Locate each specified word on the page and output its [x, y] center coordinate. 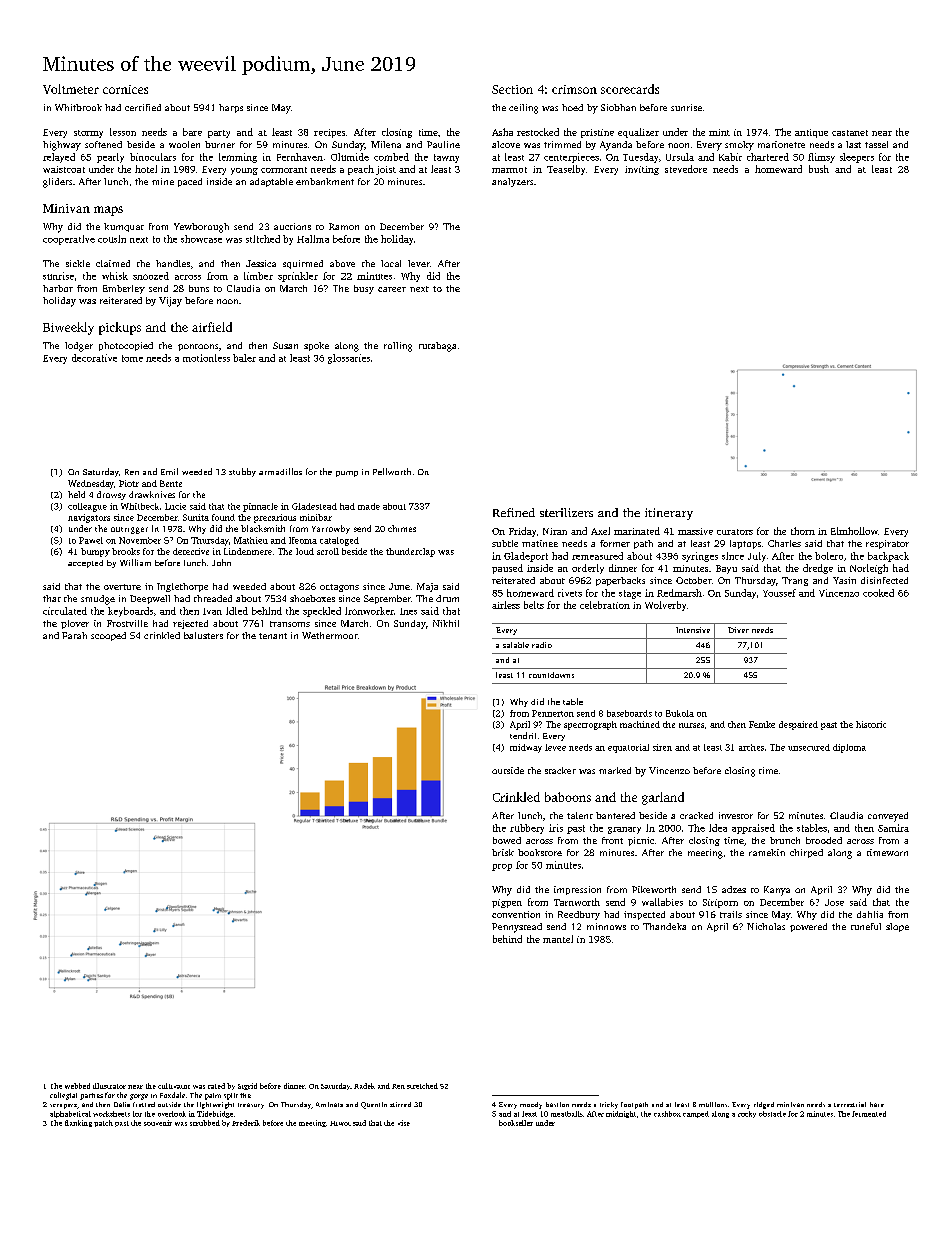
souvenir [158, 1123]
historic [871, 724]
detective [191, 551]
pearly [110, 158]
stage [630, 594]
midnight [621, 1114]
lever [419, 263]
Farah [74, 635]
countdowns [551, 675]
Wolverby [665, 606]
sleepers [857, 158]
